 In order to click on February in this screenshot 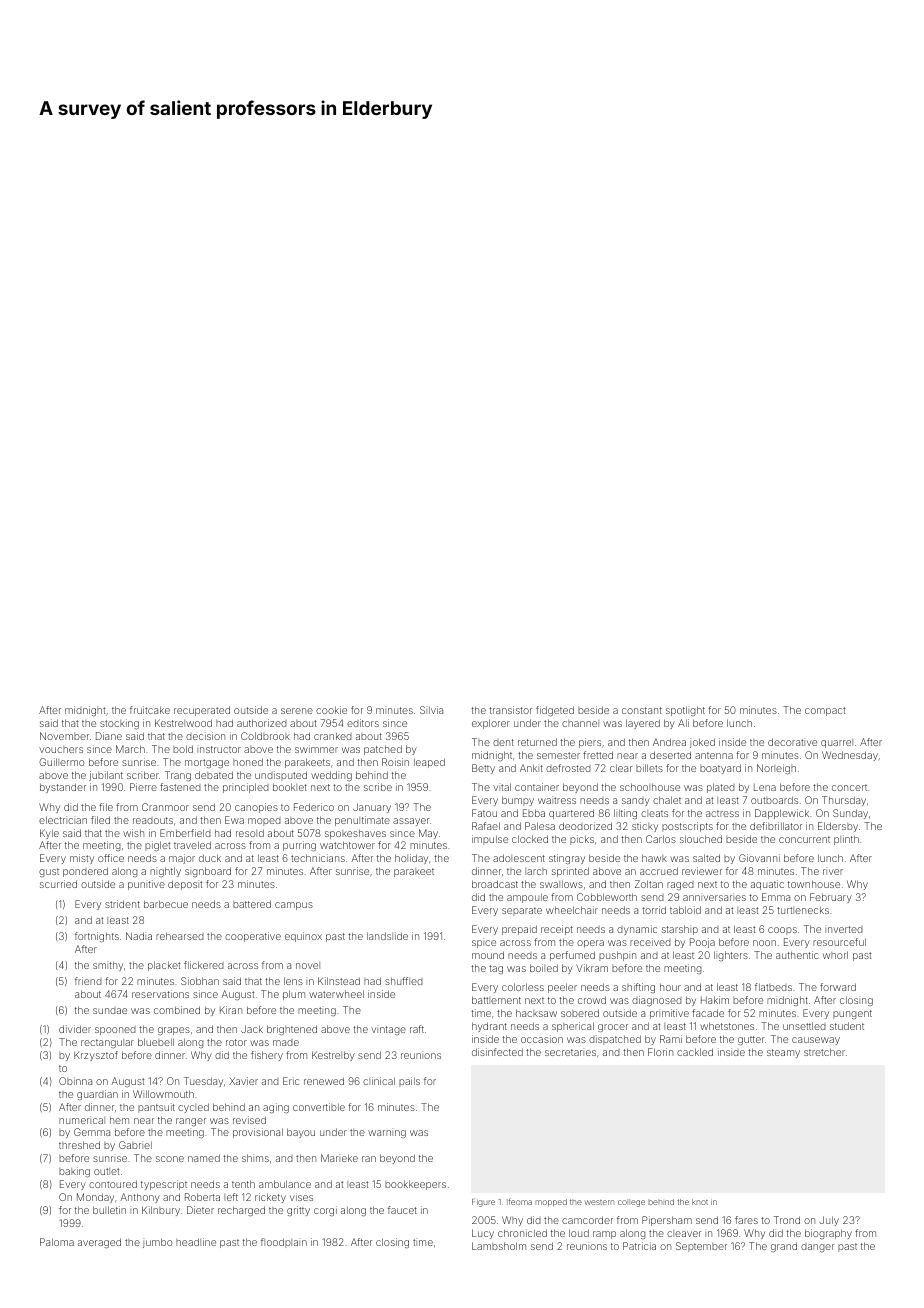, I will do `click(831, 898)`.
